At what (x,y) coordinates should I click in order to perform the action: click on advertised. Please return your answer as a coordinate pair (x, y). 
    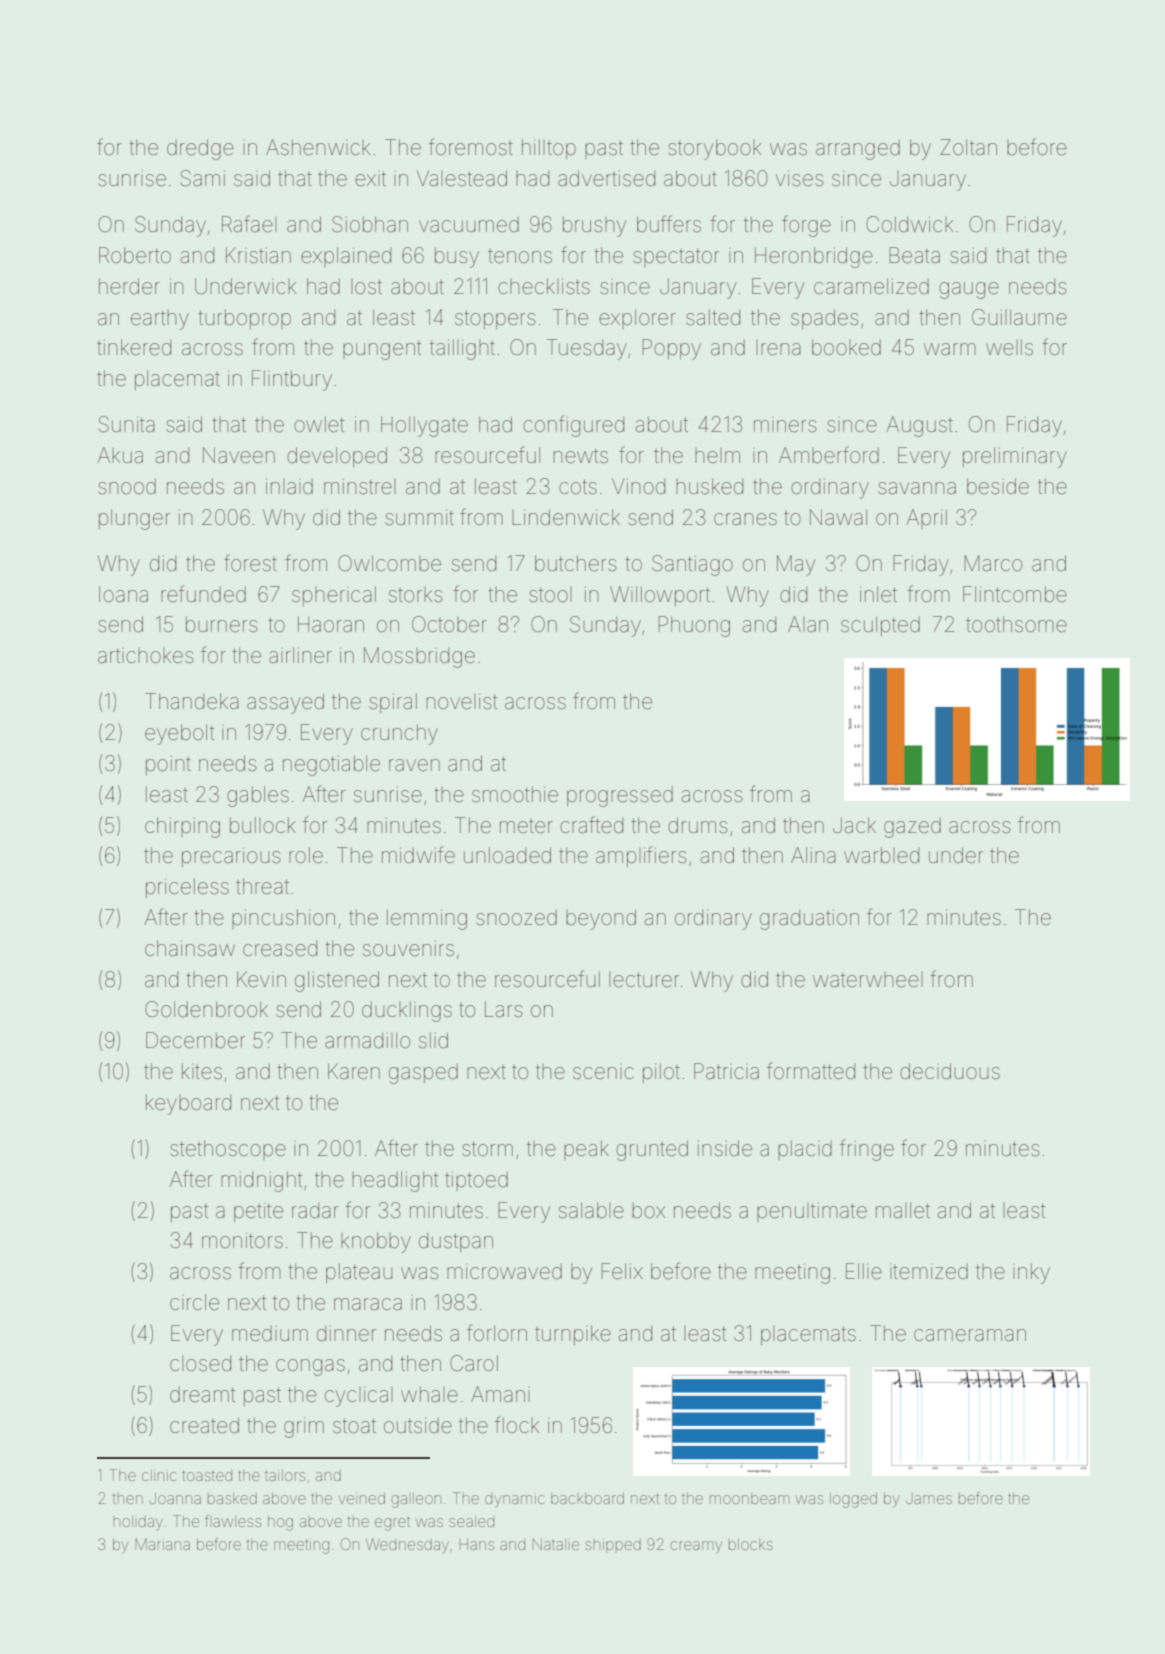
    Looking at the image, I should click on (606, 178).
